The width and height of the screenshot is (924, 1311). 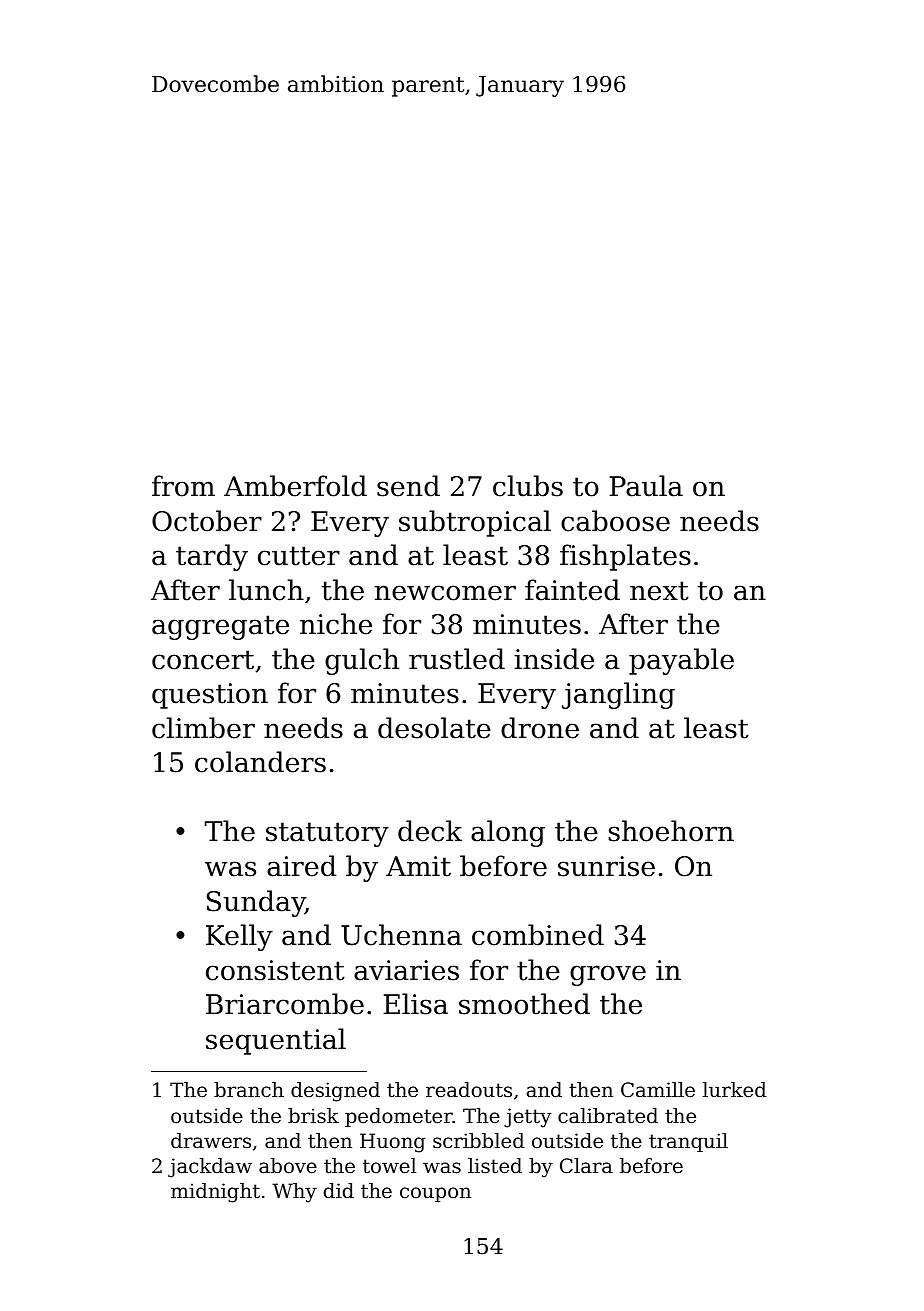 What do you see at coordinates (659, 591) in the screenshot?
I see `next` at bounding box center [659, 591].
